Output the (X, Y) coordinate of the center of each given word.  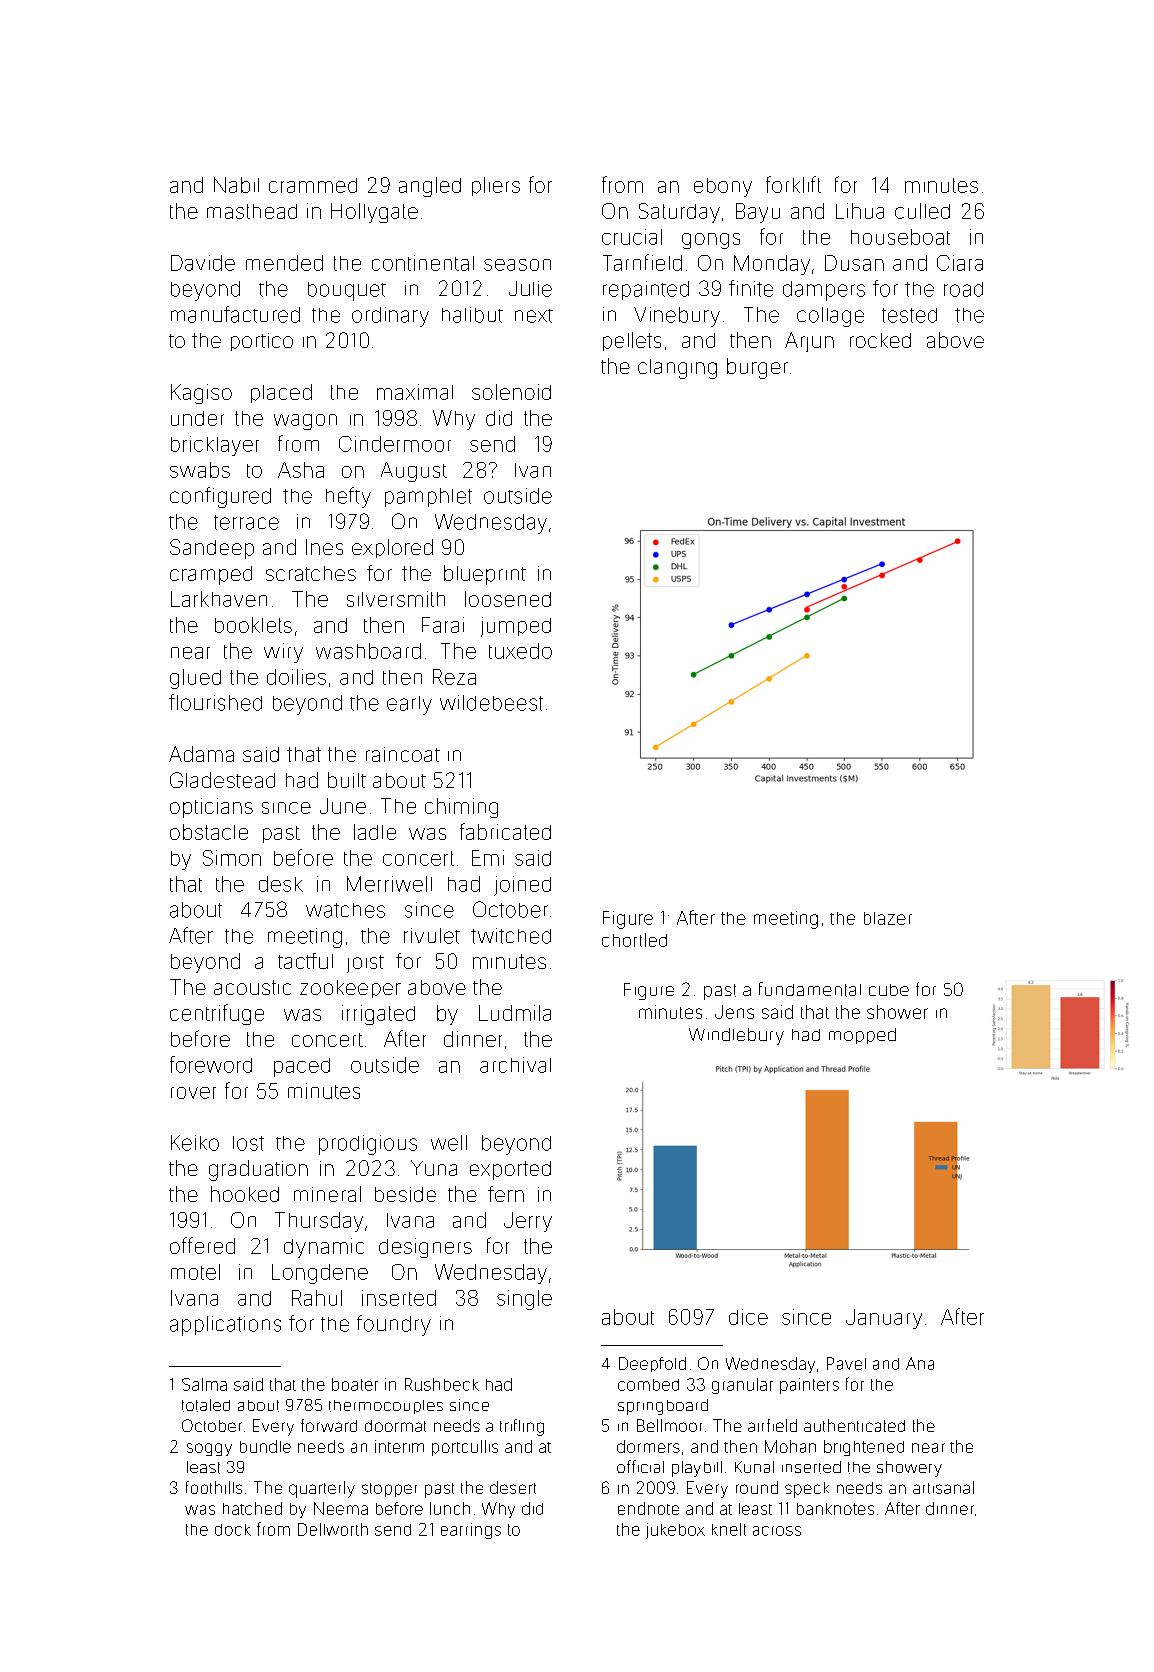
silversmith (396, 599)
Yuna (434, 1168)
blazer (888, 918)
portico (262, 342)
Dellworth (333, 1529)
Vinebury (677, 317)
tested (909, 315)
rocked (880, 340)
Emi (488, 858)
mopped (862, 1036)
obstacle (209, 832)
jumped (516, 627)
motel (195, 1272)
